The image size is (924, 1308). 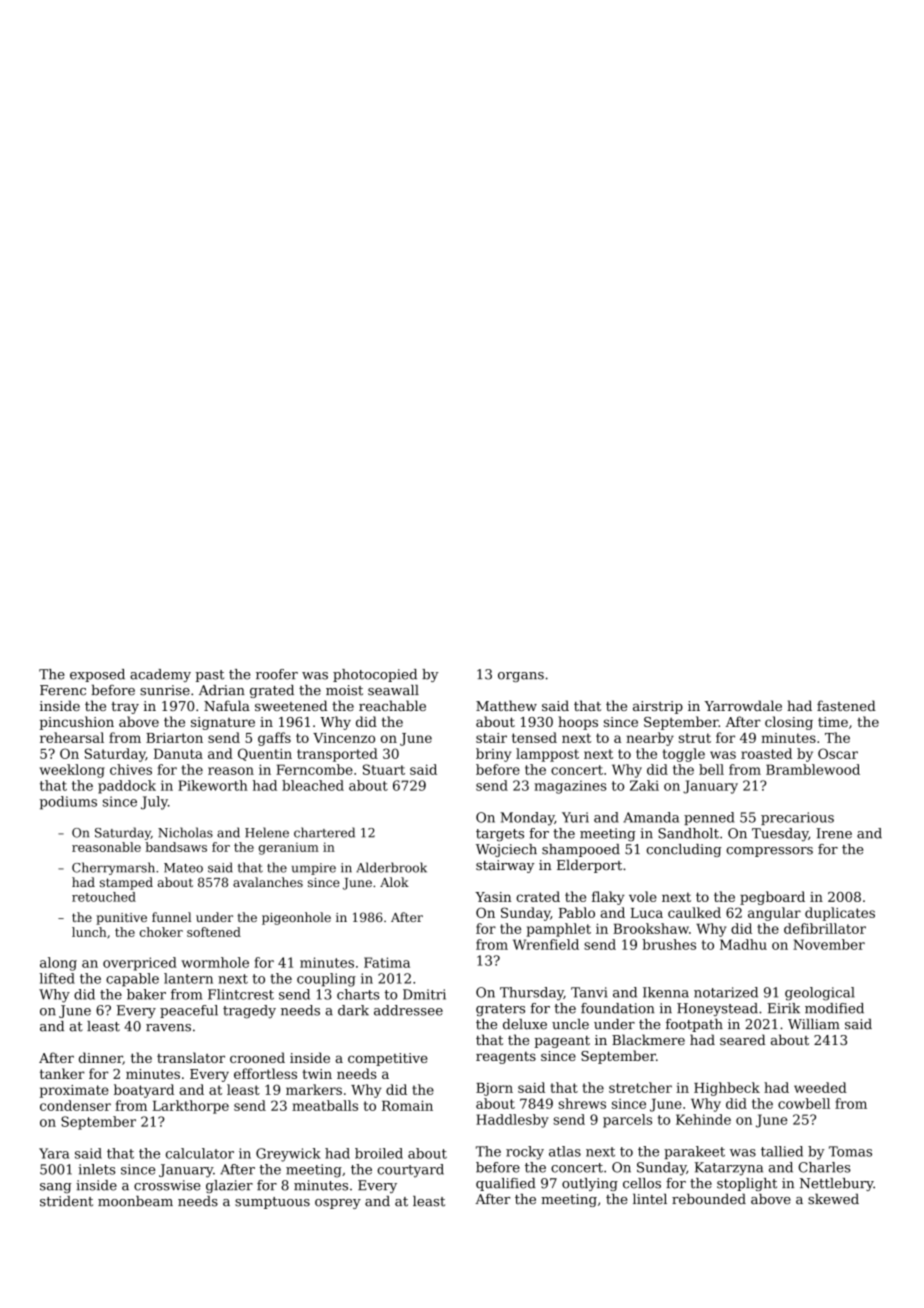 I want to click on peaceful, so click(x=189, y=1011).
